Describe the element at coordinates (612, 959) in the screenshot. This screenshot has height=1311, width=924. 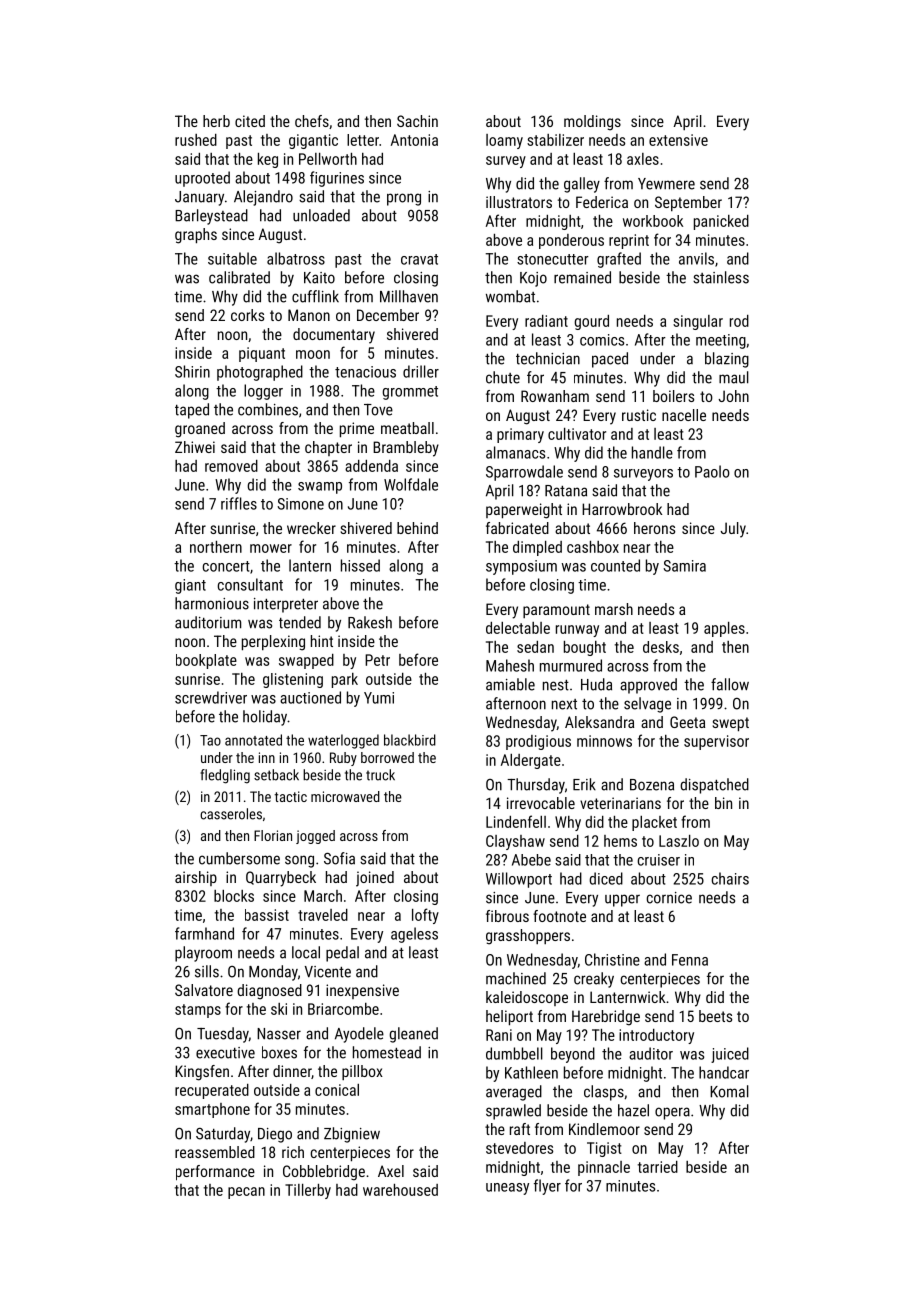
I see `Christine` at that location.
